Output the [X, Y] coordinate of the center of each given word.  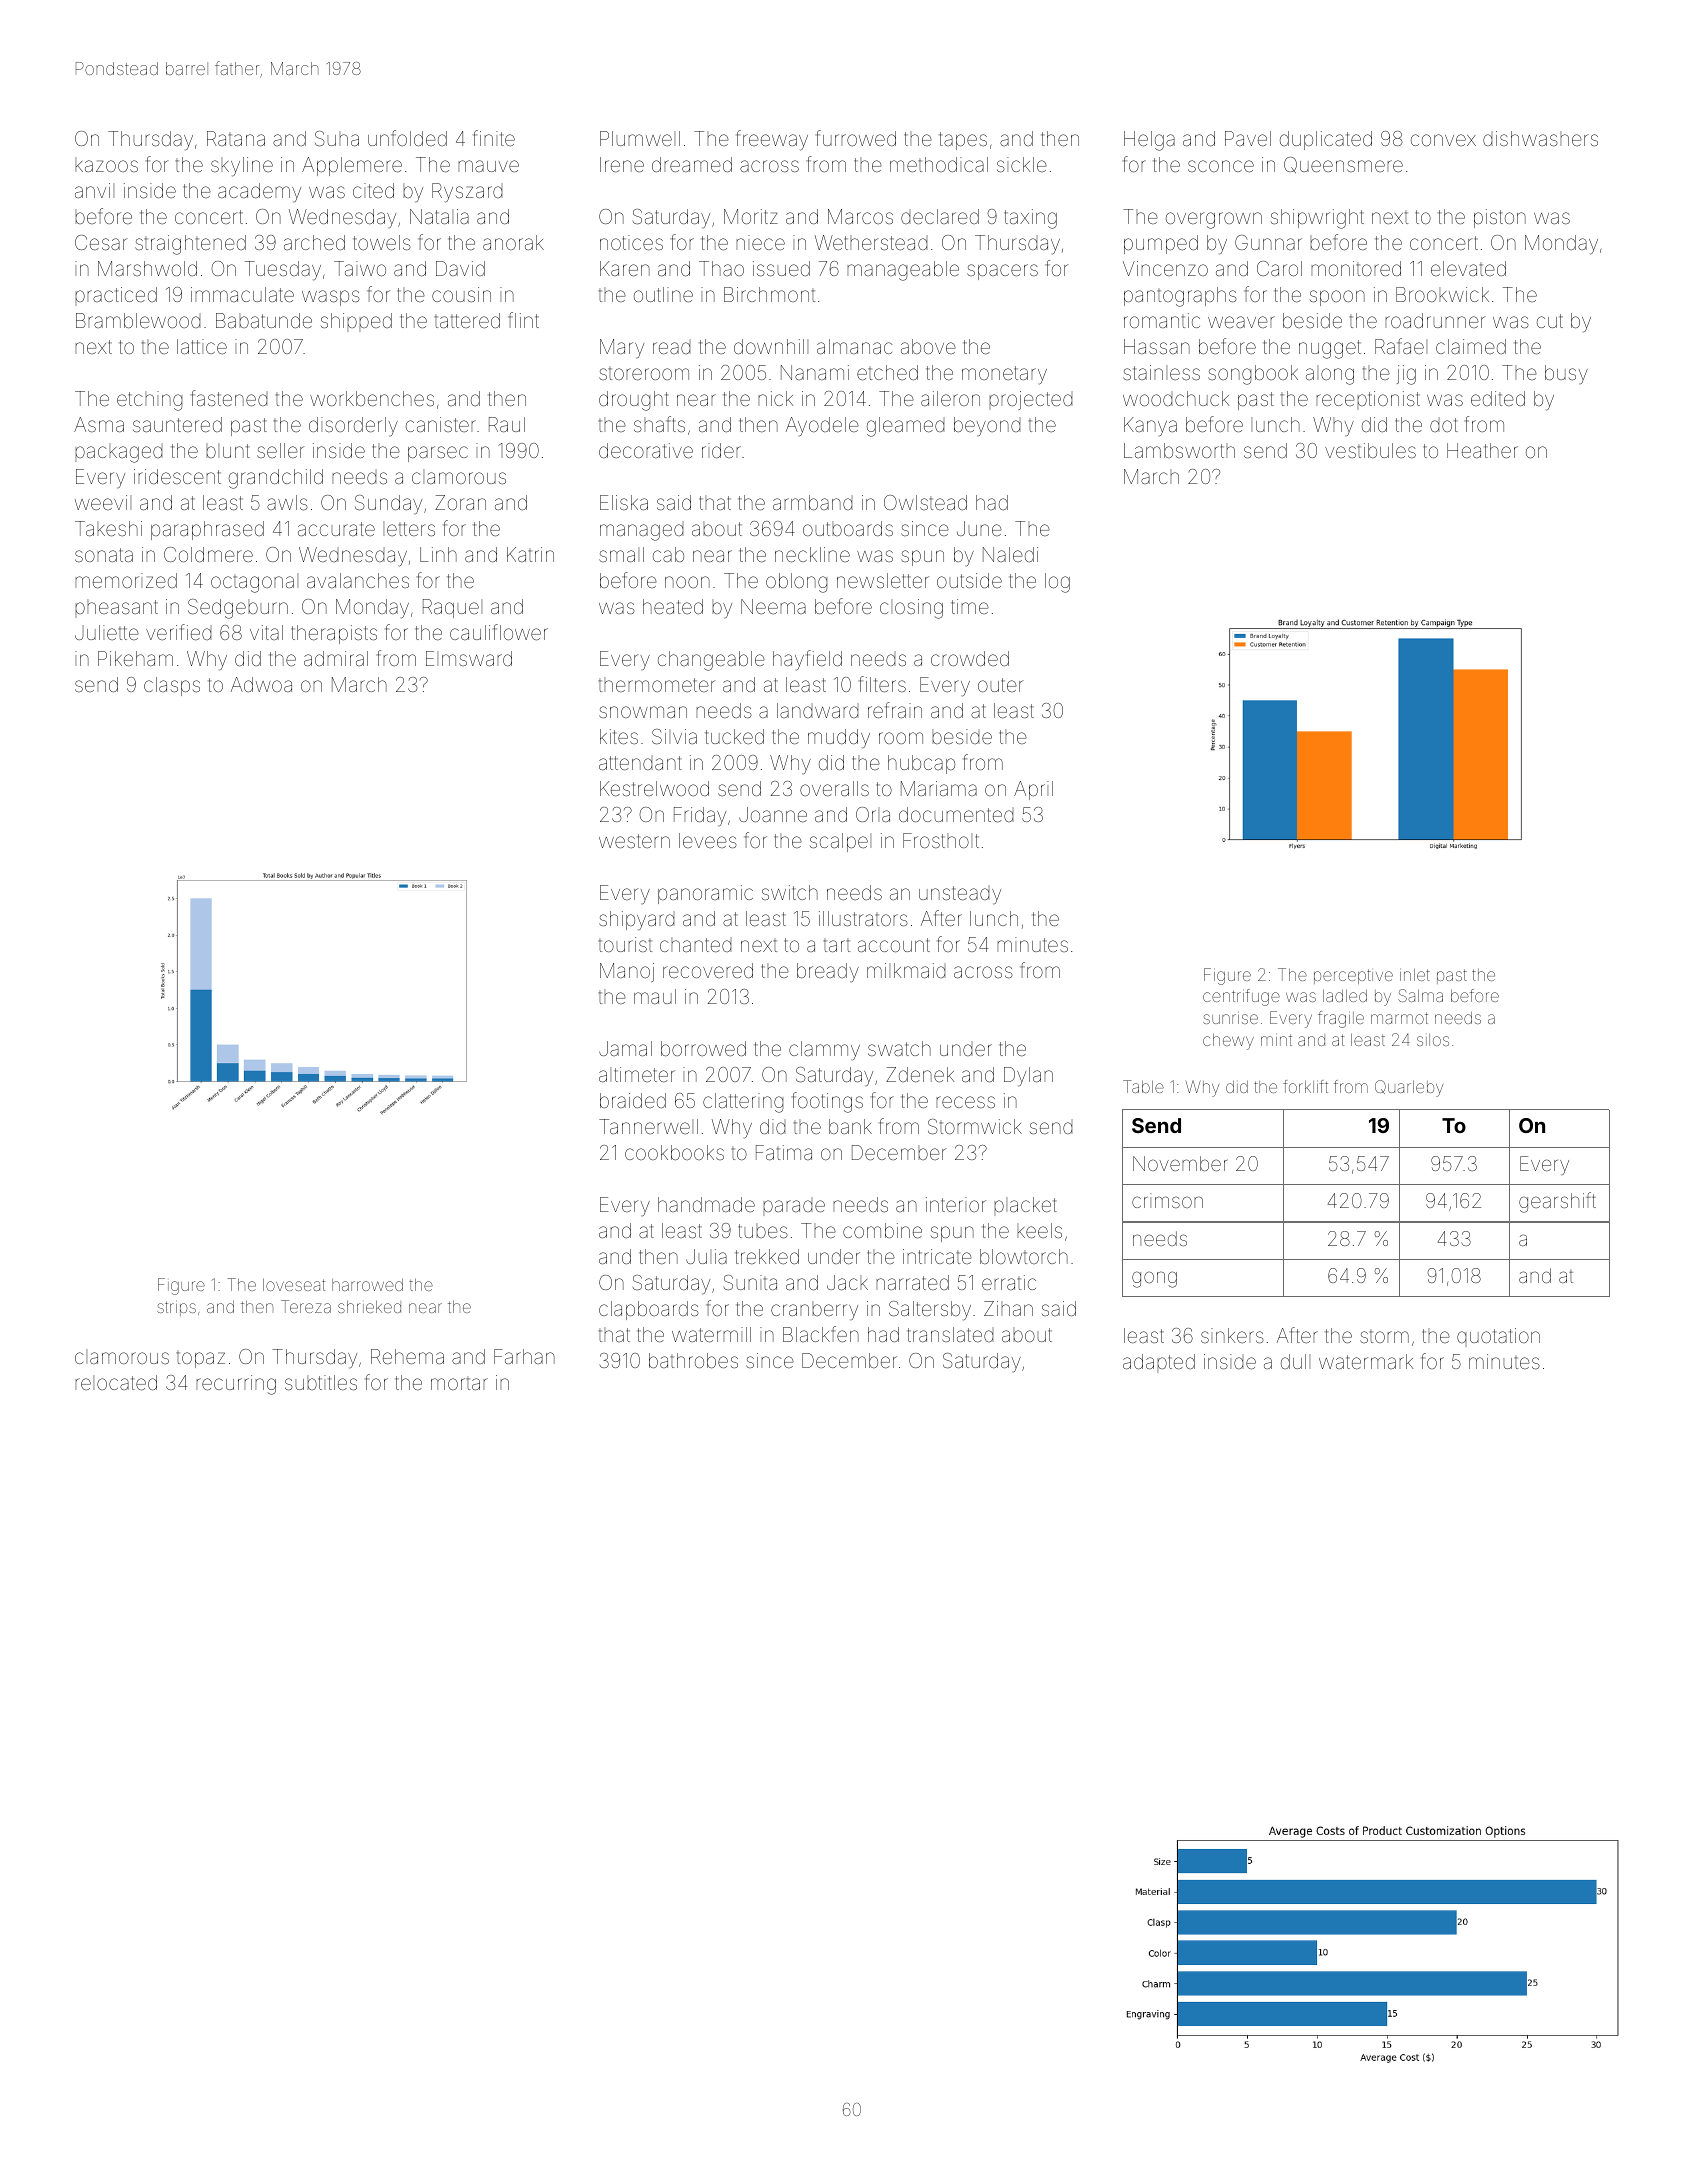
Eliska [624, 502]
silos [1433, 1040]
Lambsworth [1179, 450]
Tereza [306, 1306]
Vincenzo [1165, 268]
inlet [1415, 975]
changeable [711, 661]
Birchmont [769, 294]
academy [259, 192]
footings [827, 1102]
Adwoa [261, 684]
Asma [99, 424]
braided [633, 1100]
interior [956, 1204]
